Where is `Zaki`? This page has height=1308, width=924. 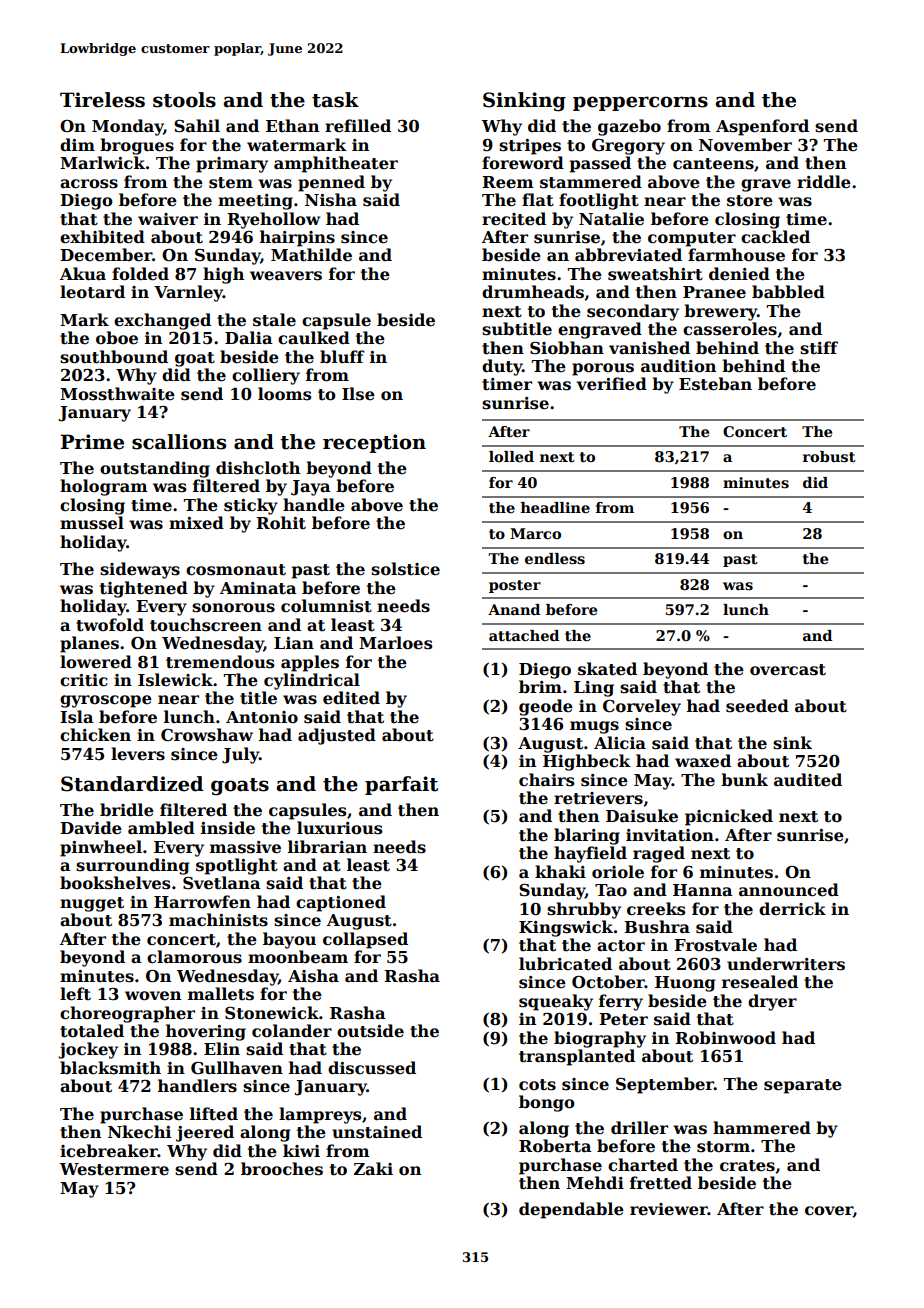 Zaki is located at coordinates (373, 1168).
